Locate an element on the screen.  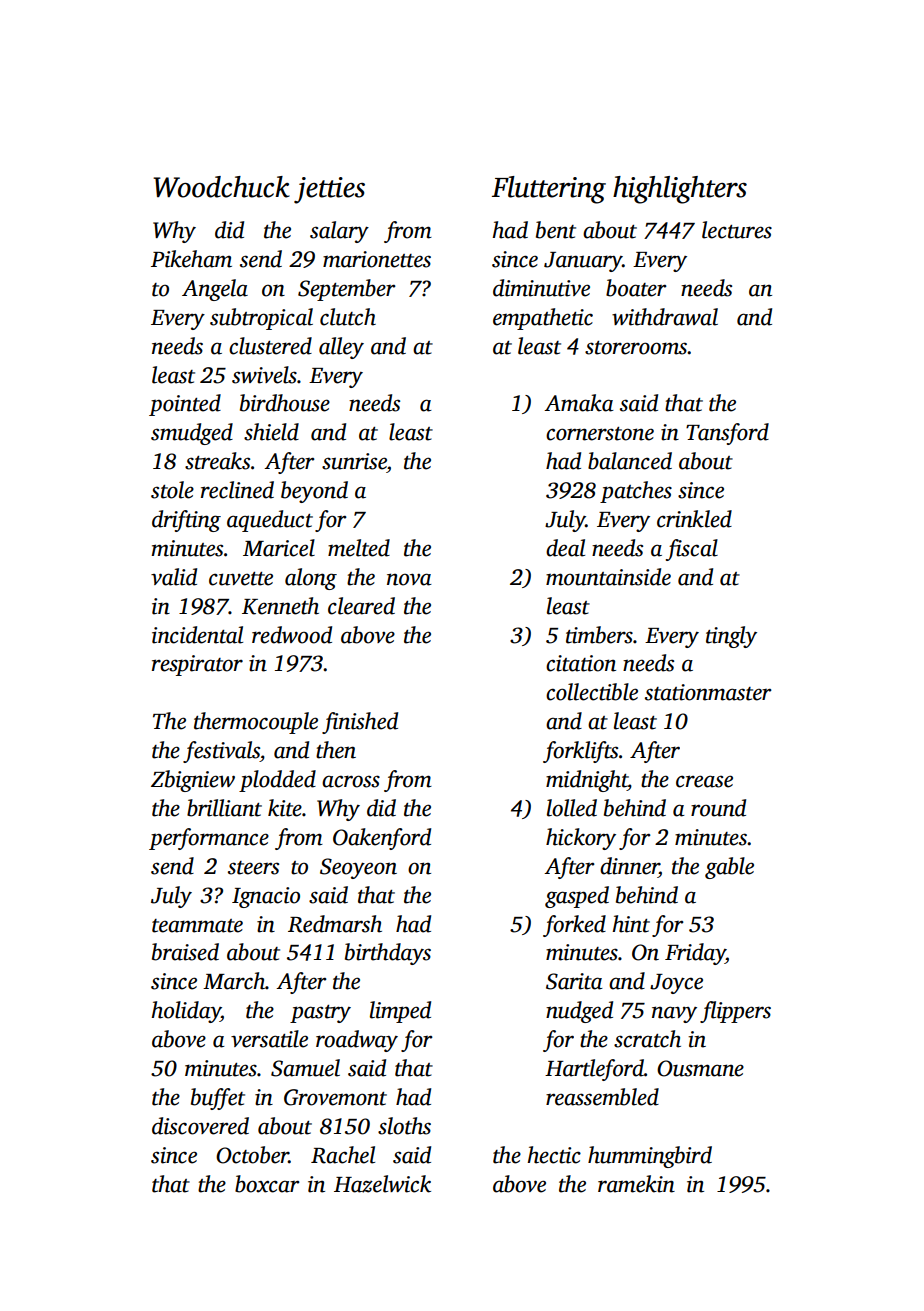
highlighters is located at coordinates (680, 190).
